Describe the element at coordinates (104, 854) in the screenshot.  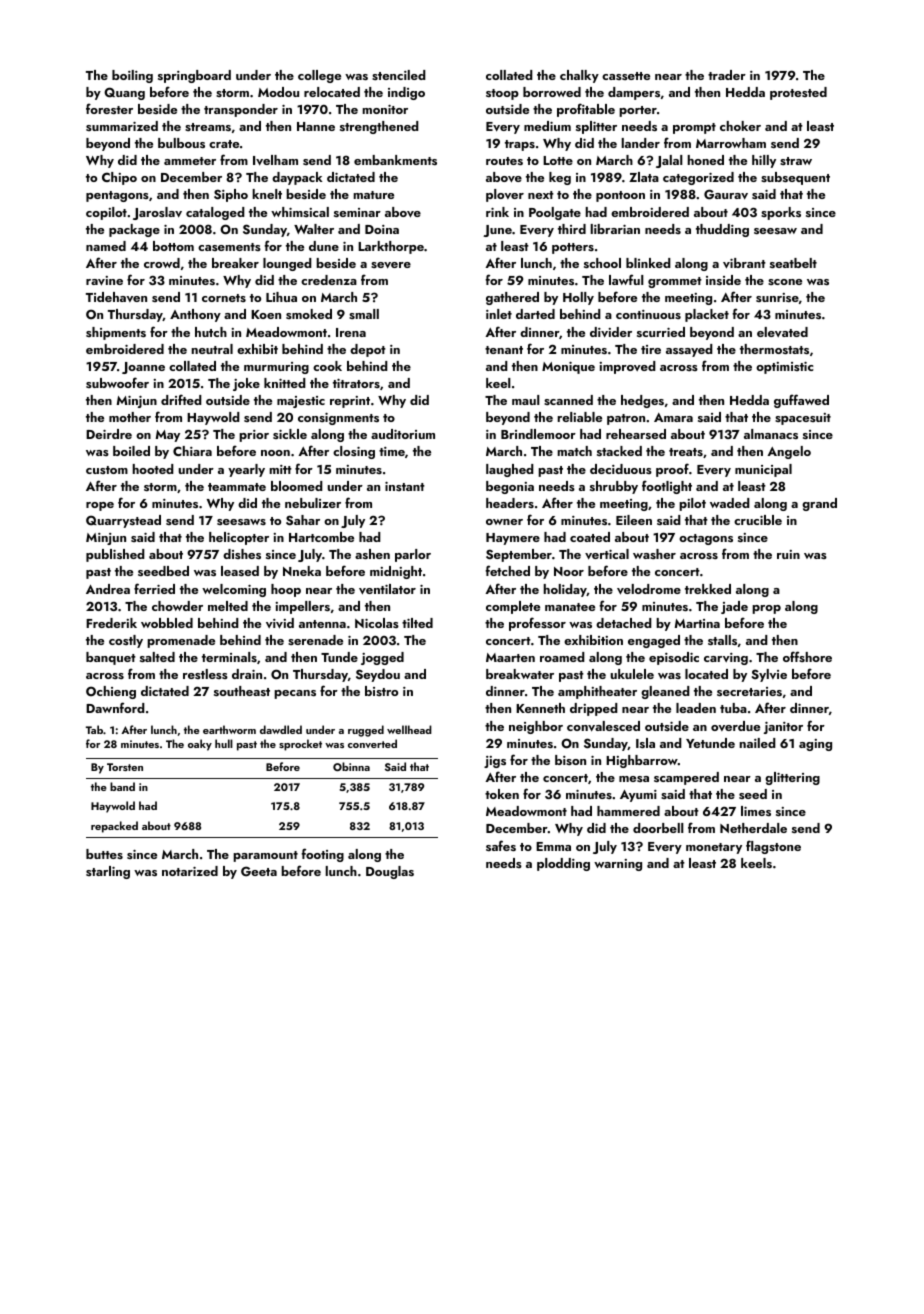
I see `buttes` at that location.
